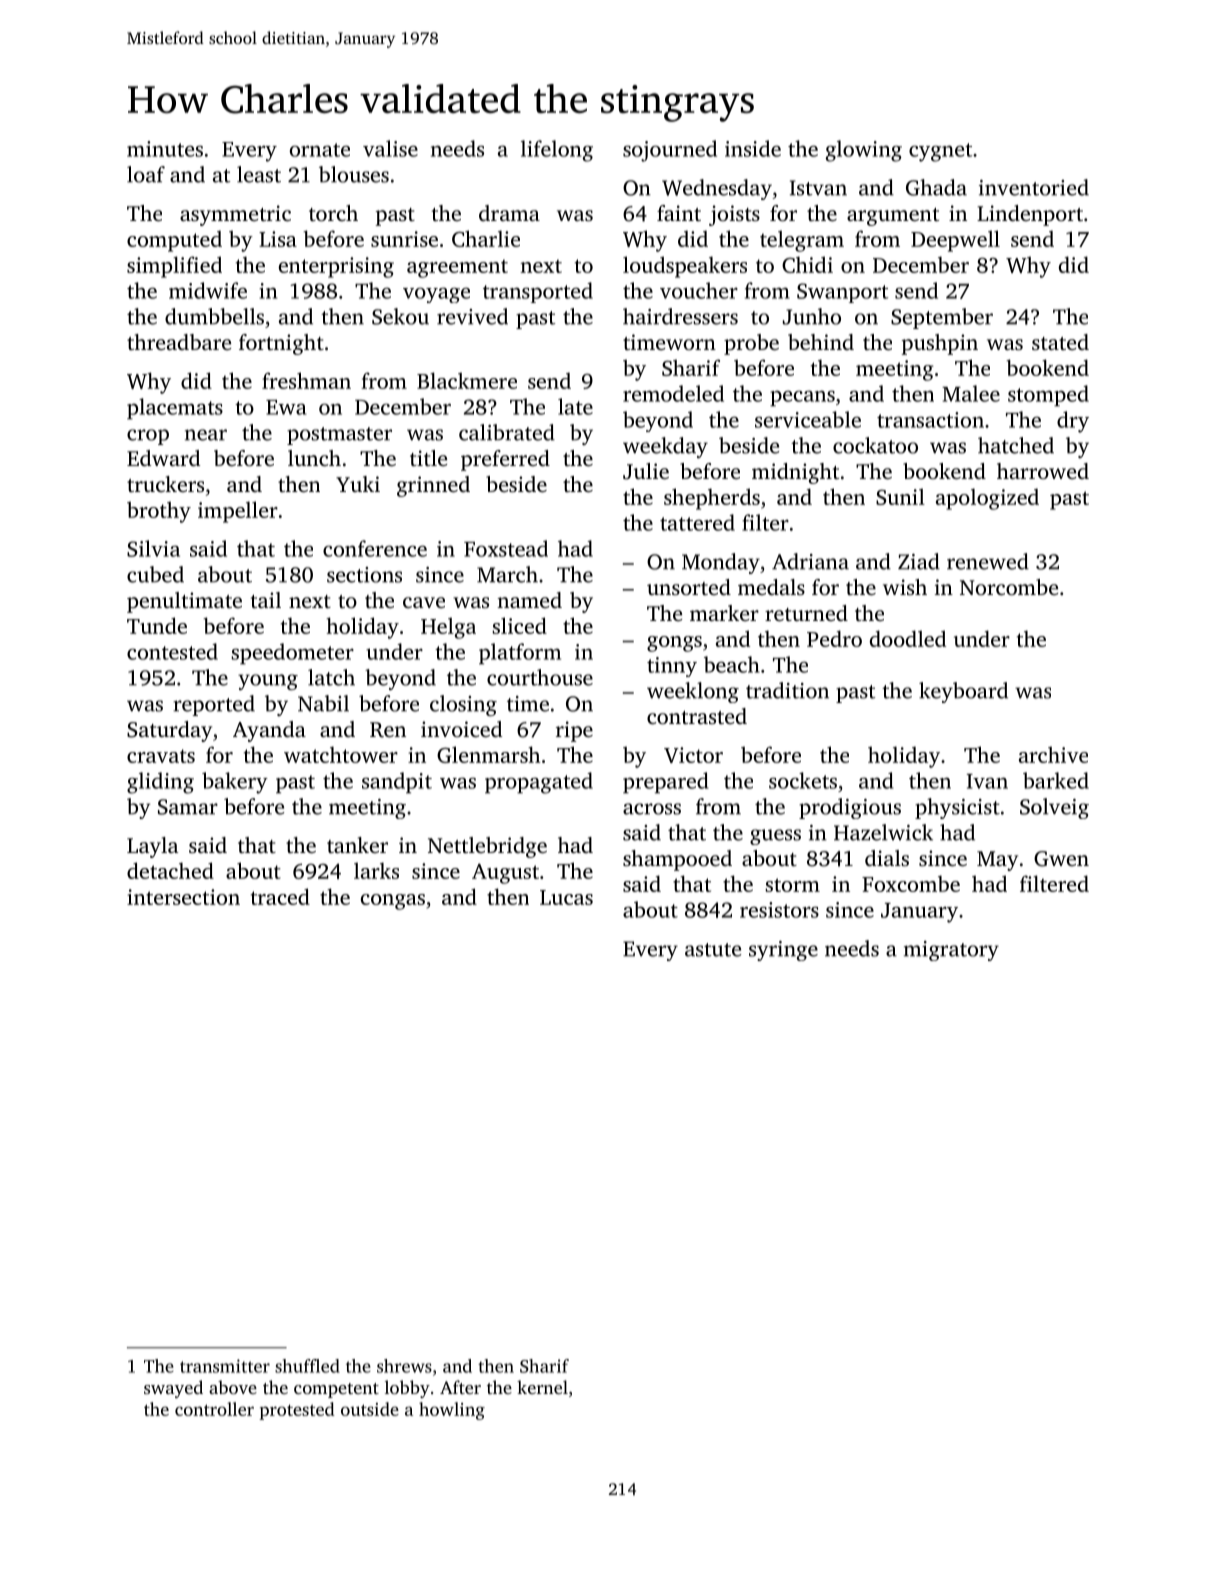 The image size is (1216, 1574). I want to click on loudspeakers, so click(685, 267).
